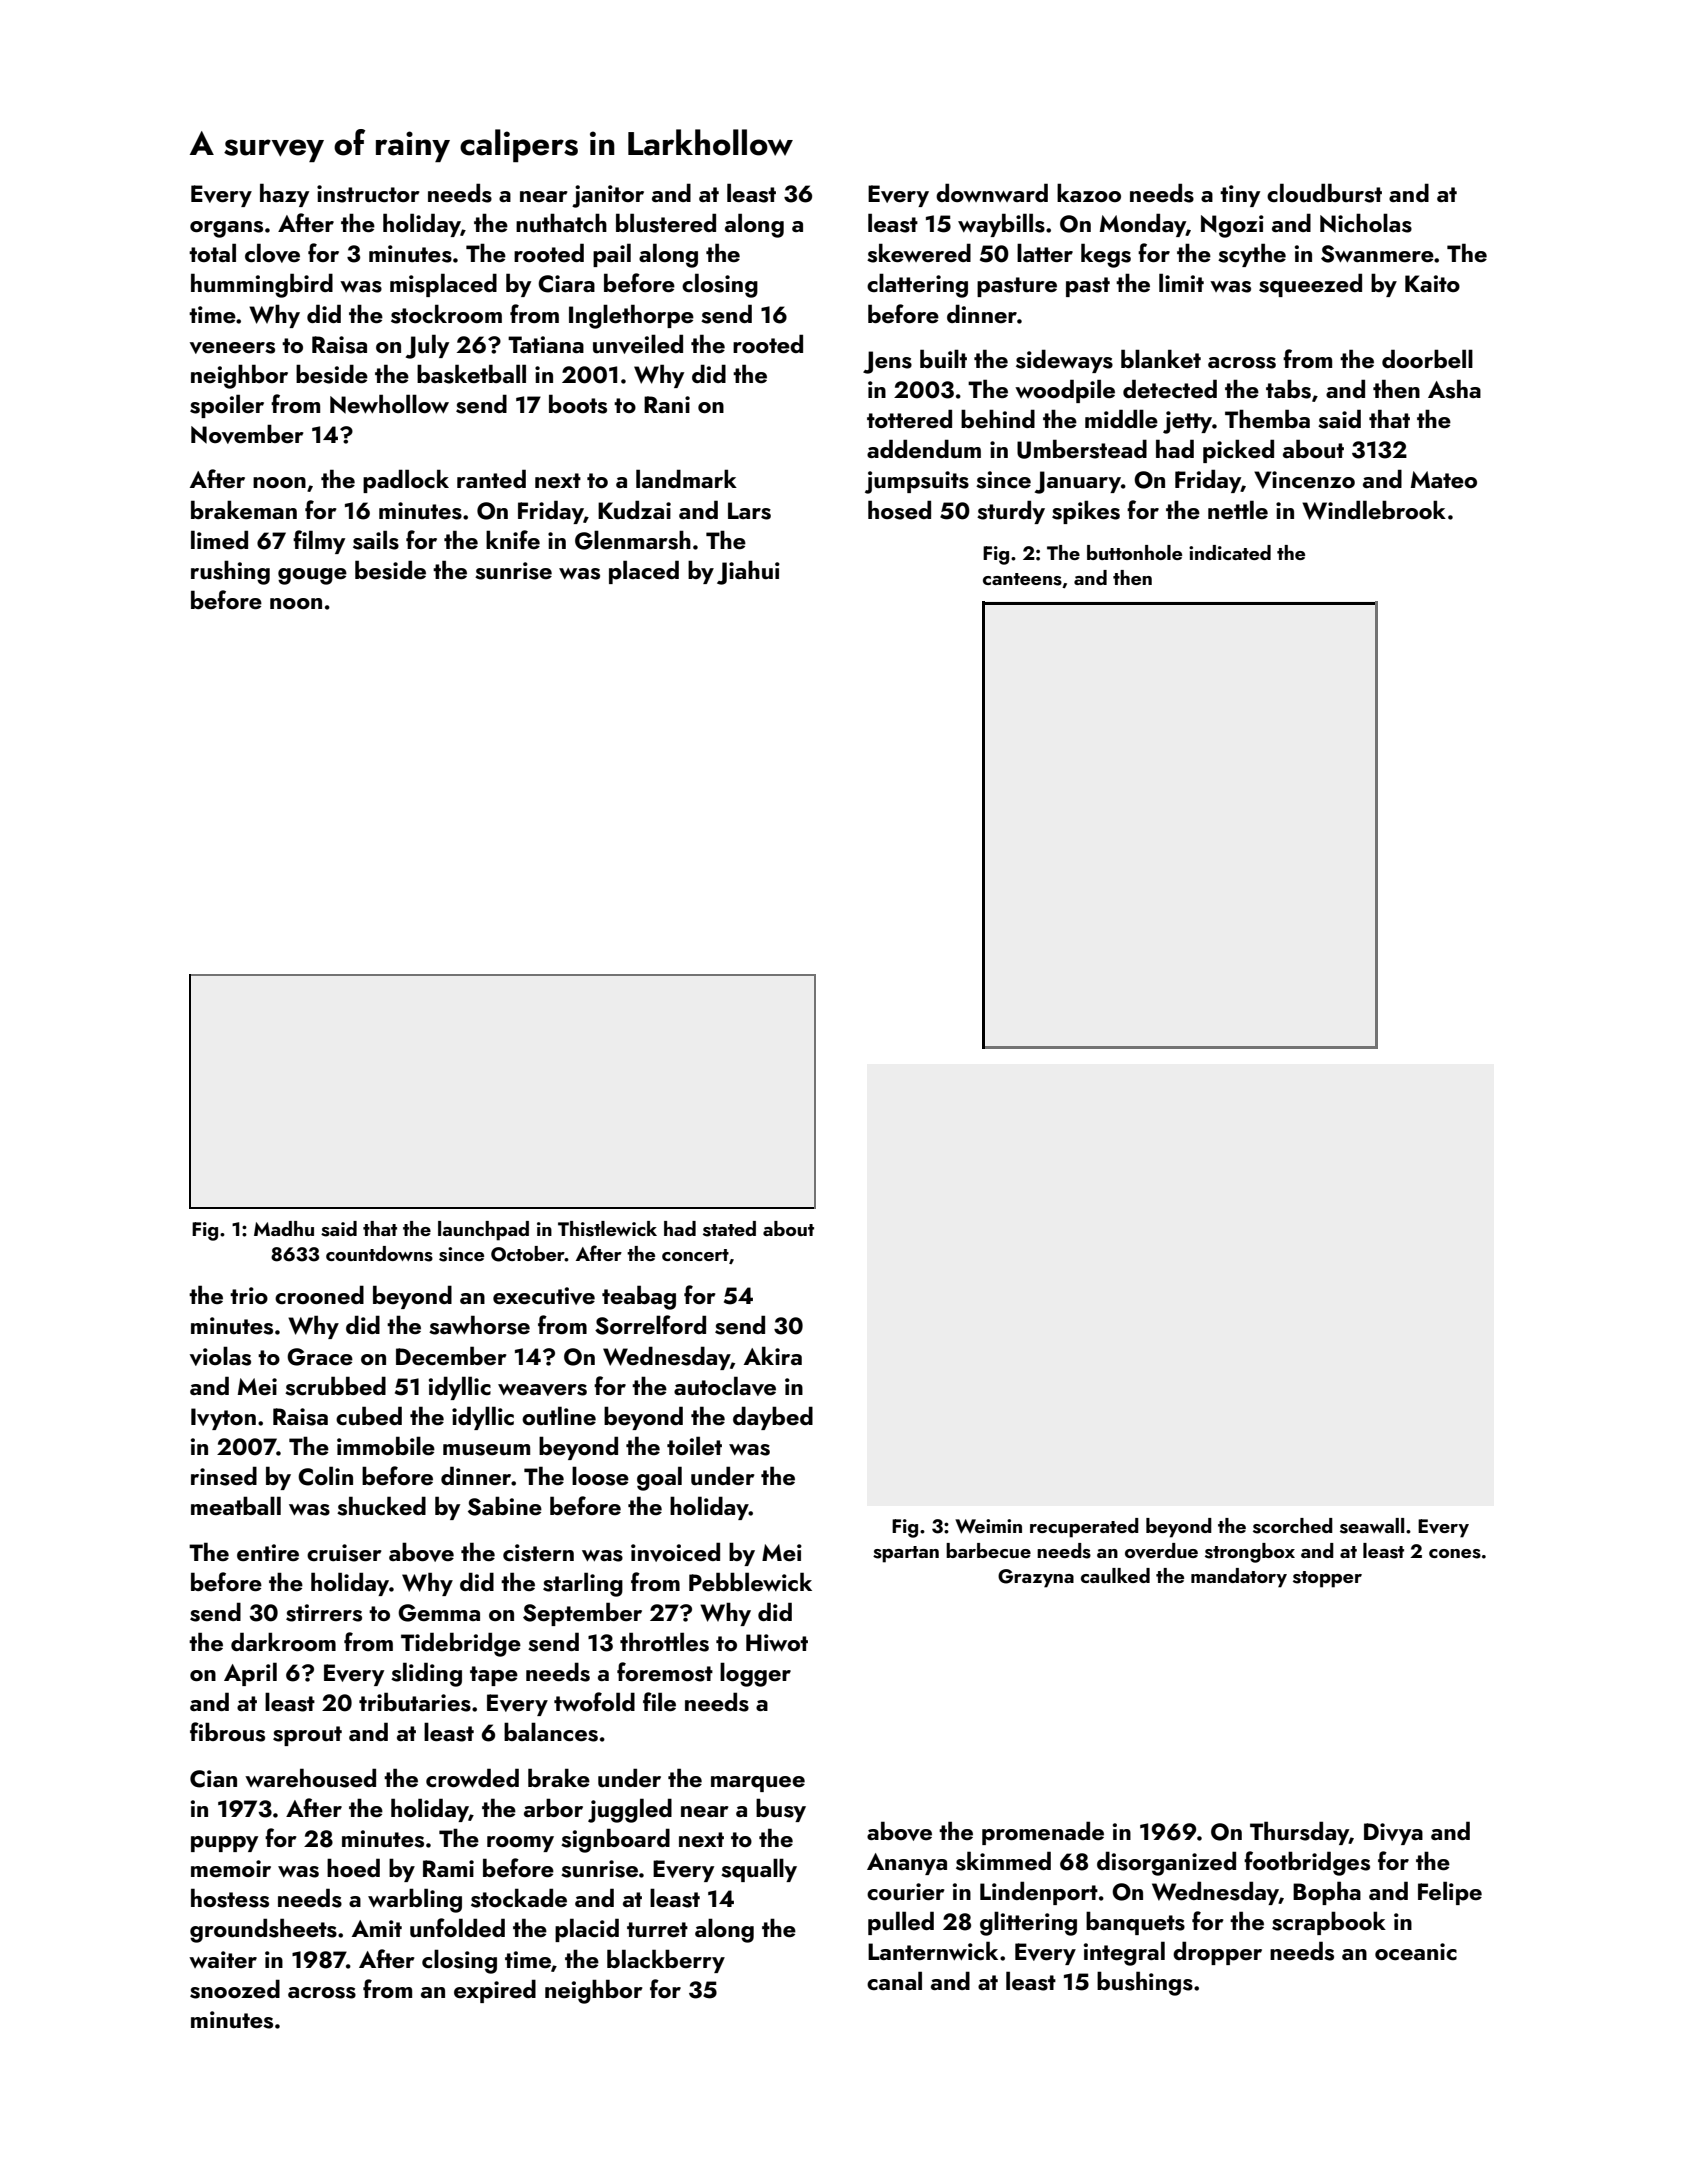 The height and width of the image is (2178, 1683). Describe the element at coordinates (1372, 1526) in the image. I see `seawall` at that location.
